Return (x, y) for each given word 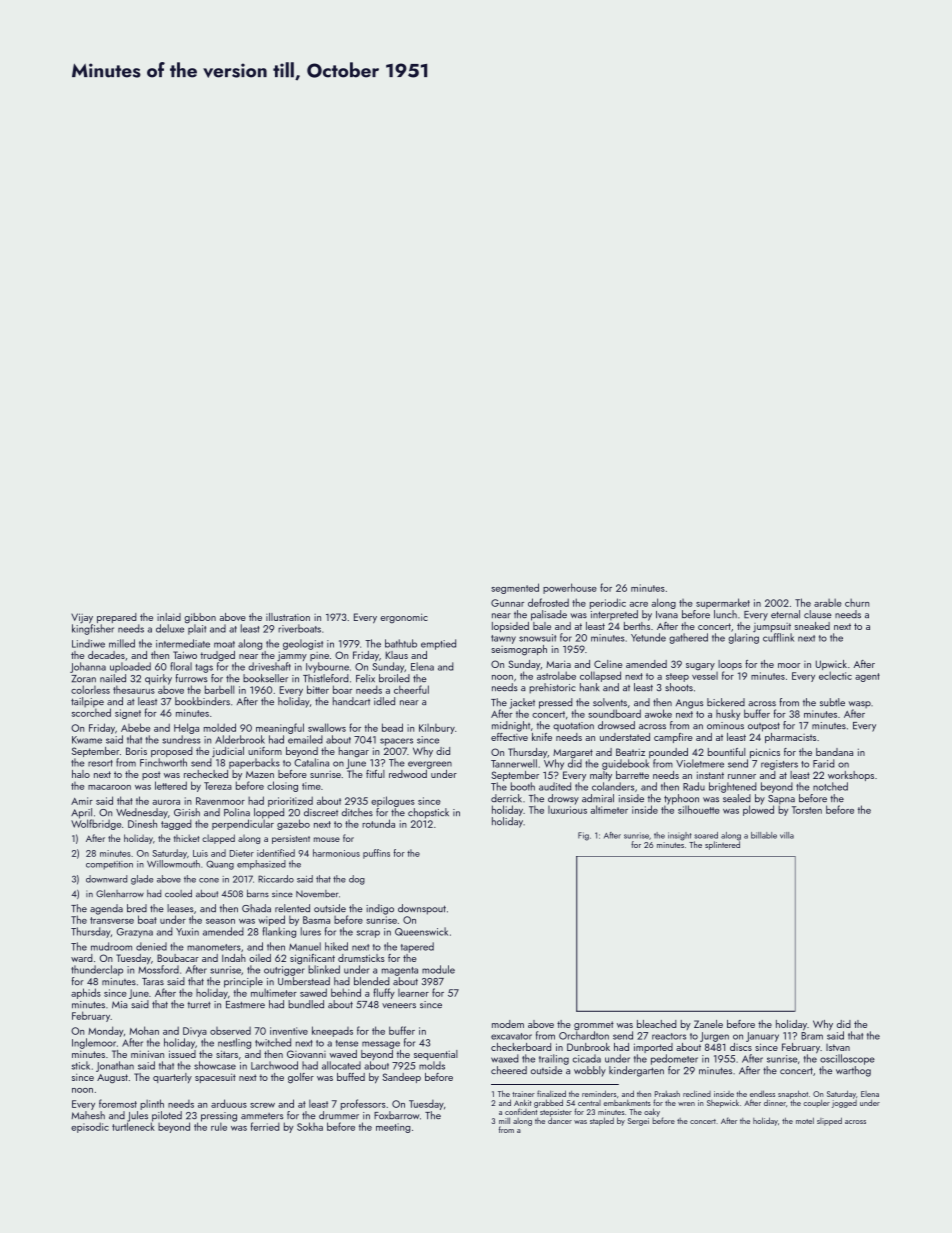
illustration (288, 617)
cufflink (778, 637)
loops (730, 665)
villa (787, 835)
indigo (380, 909)
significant (312, 959)
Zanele (708, 1024)
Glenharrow (120, 893)
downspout (422, 909)
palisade (549, 615)
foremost (118, 1103)
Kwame (87, 740)
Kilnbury (437, 729)
